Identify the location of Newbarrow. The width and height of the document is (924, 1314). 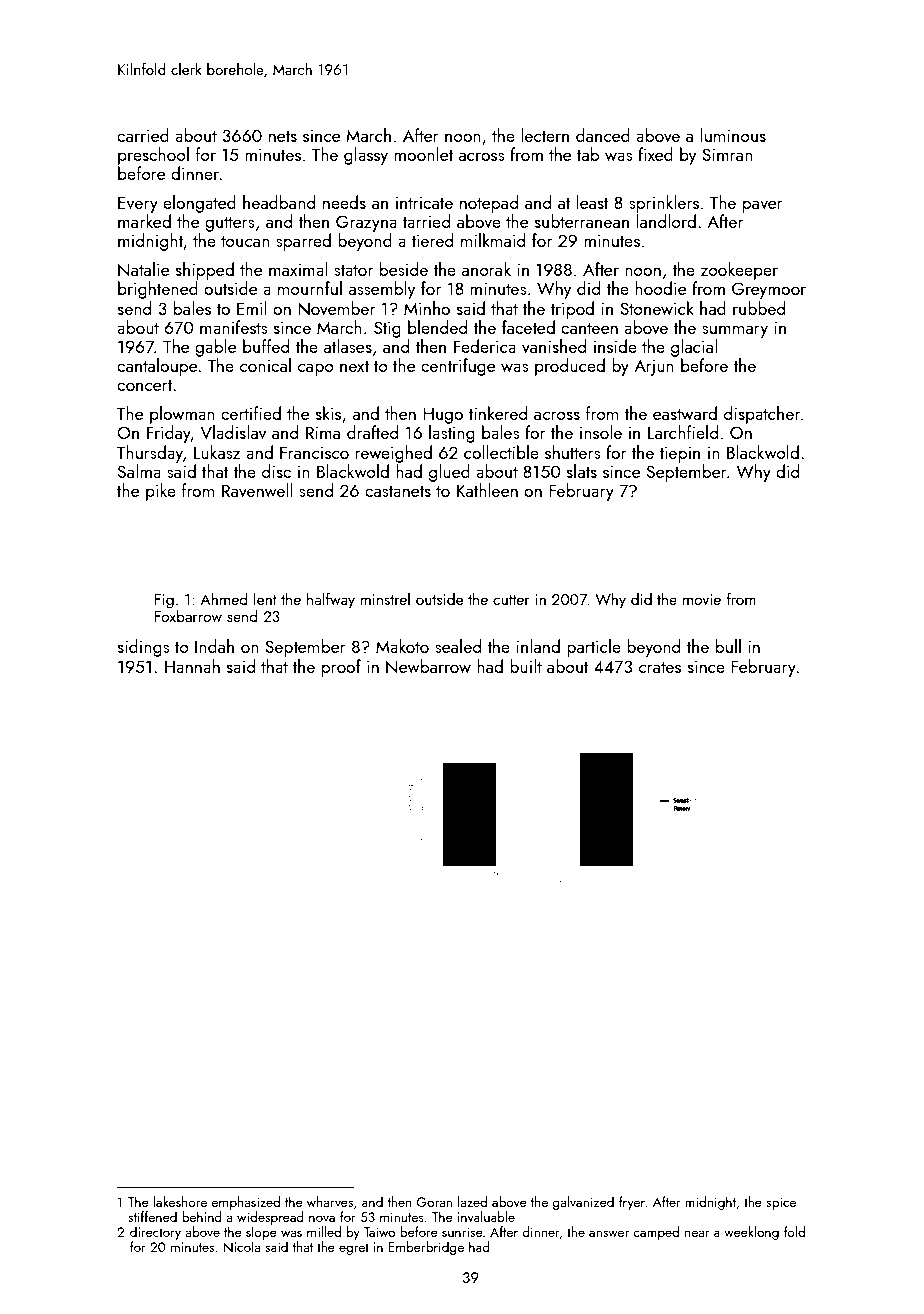
(428, 666).
